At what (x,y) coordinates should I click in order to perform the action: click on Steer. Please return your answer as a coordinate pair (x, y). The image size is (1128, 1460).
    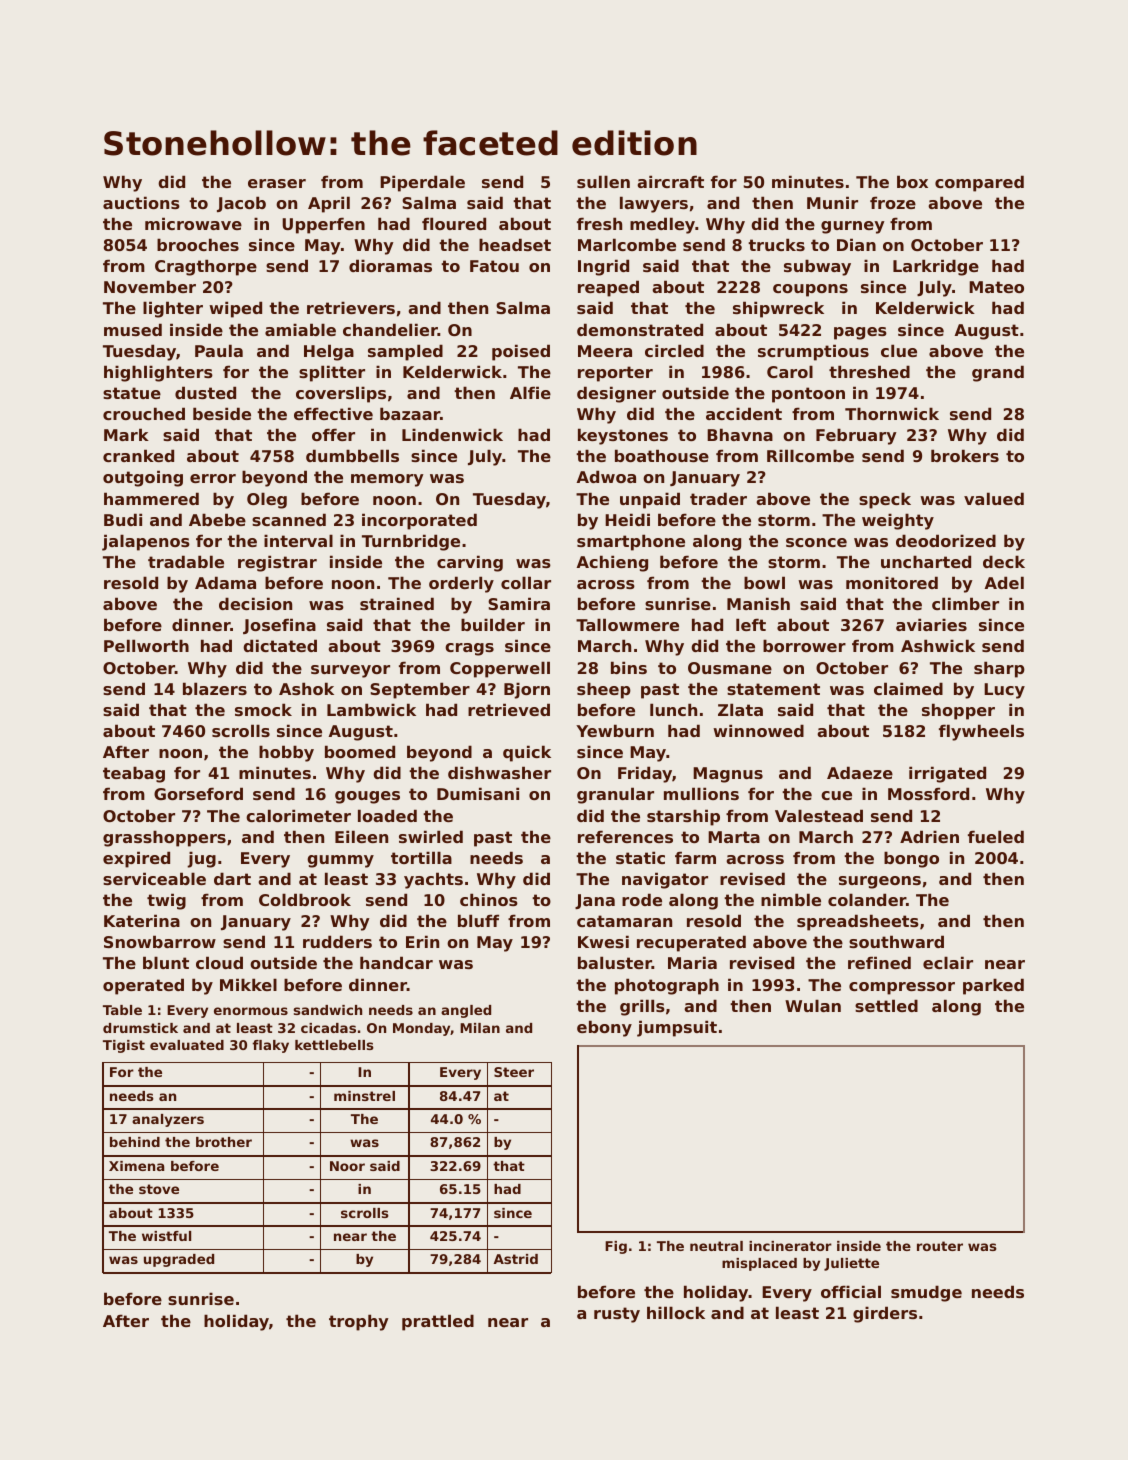
    Looking at the image, I should click on (514, 1072).
